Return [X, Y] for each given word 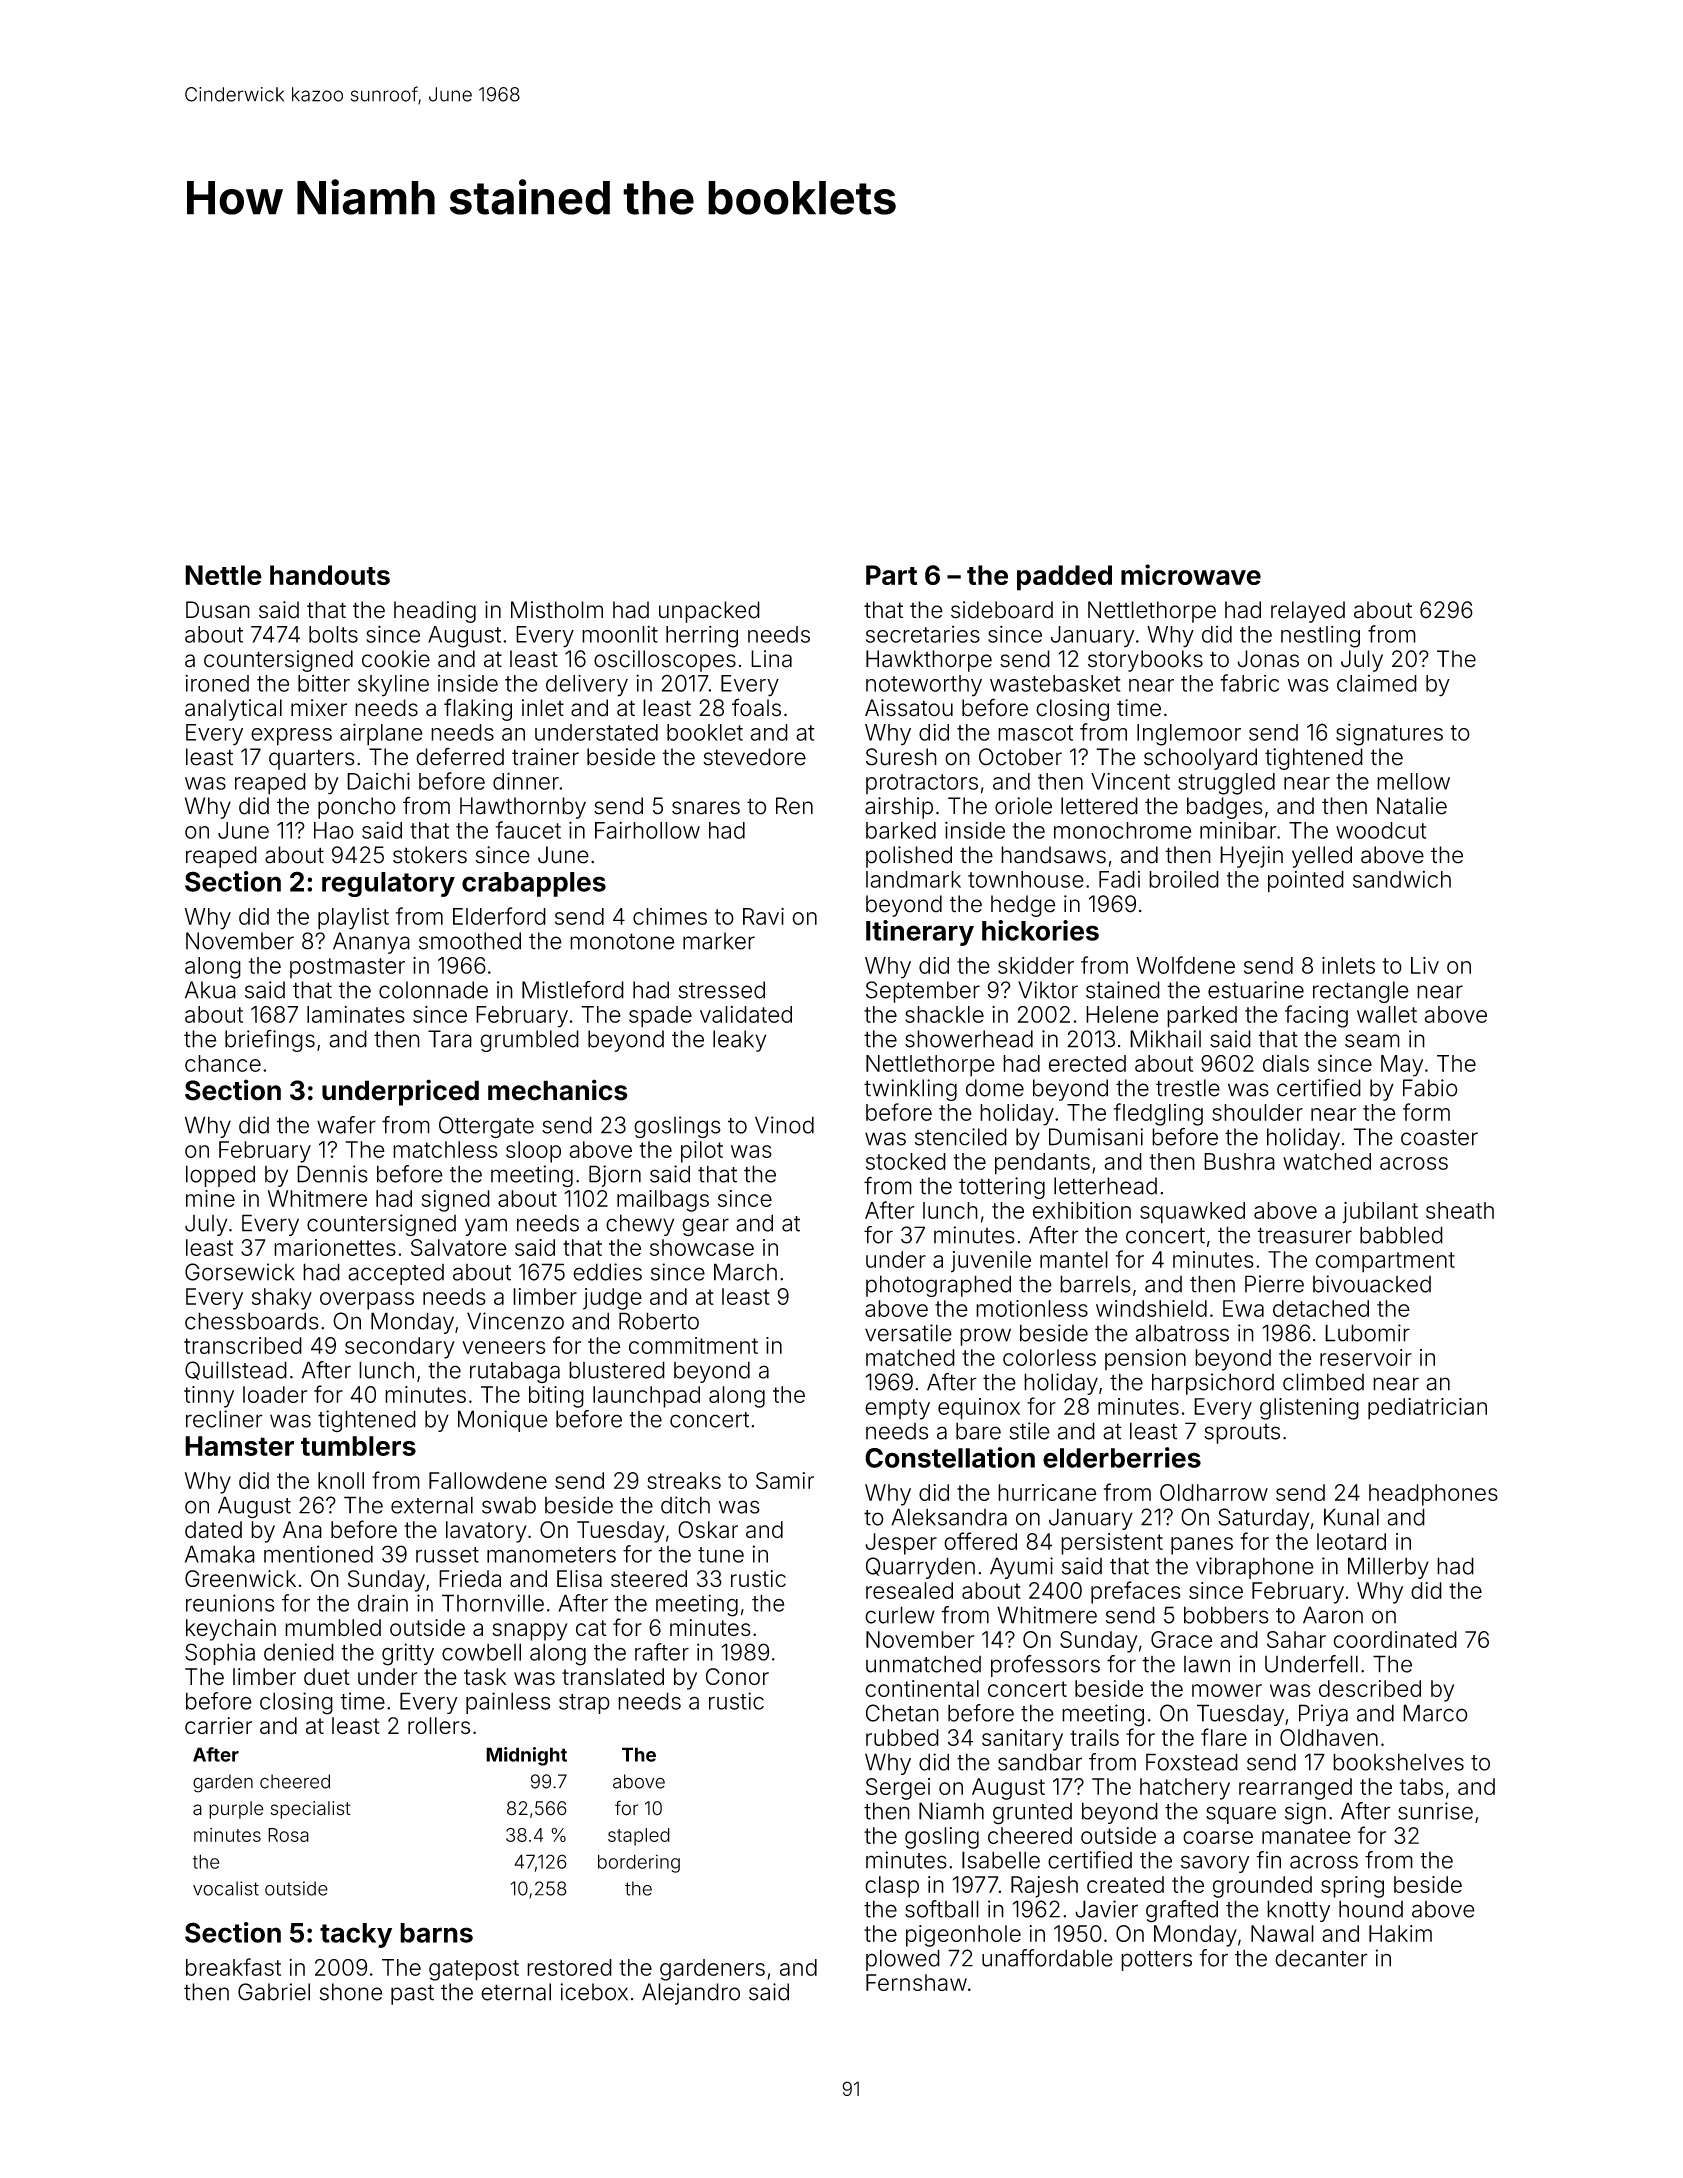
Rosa [288, 1835]
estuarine [1256, 990]
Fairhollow [647, 830]
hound [1371, 1909]
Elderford [499, 916]
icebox [594, 1992]
